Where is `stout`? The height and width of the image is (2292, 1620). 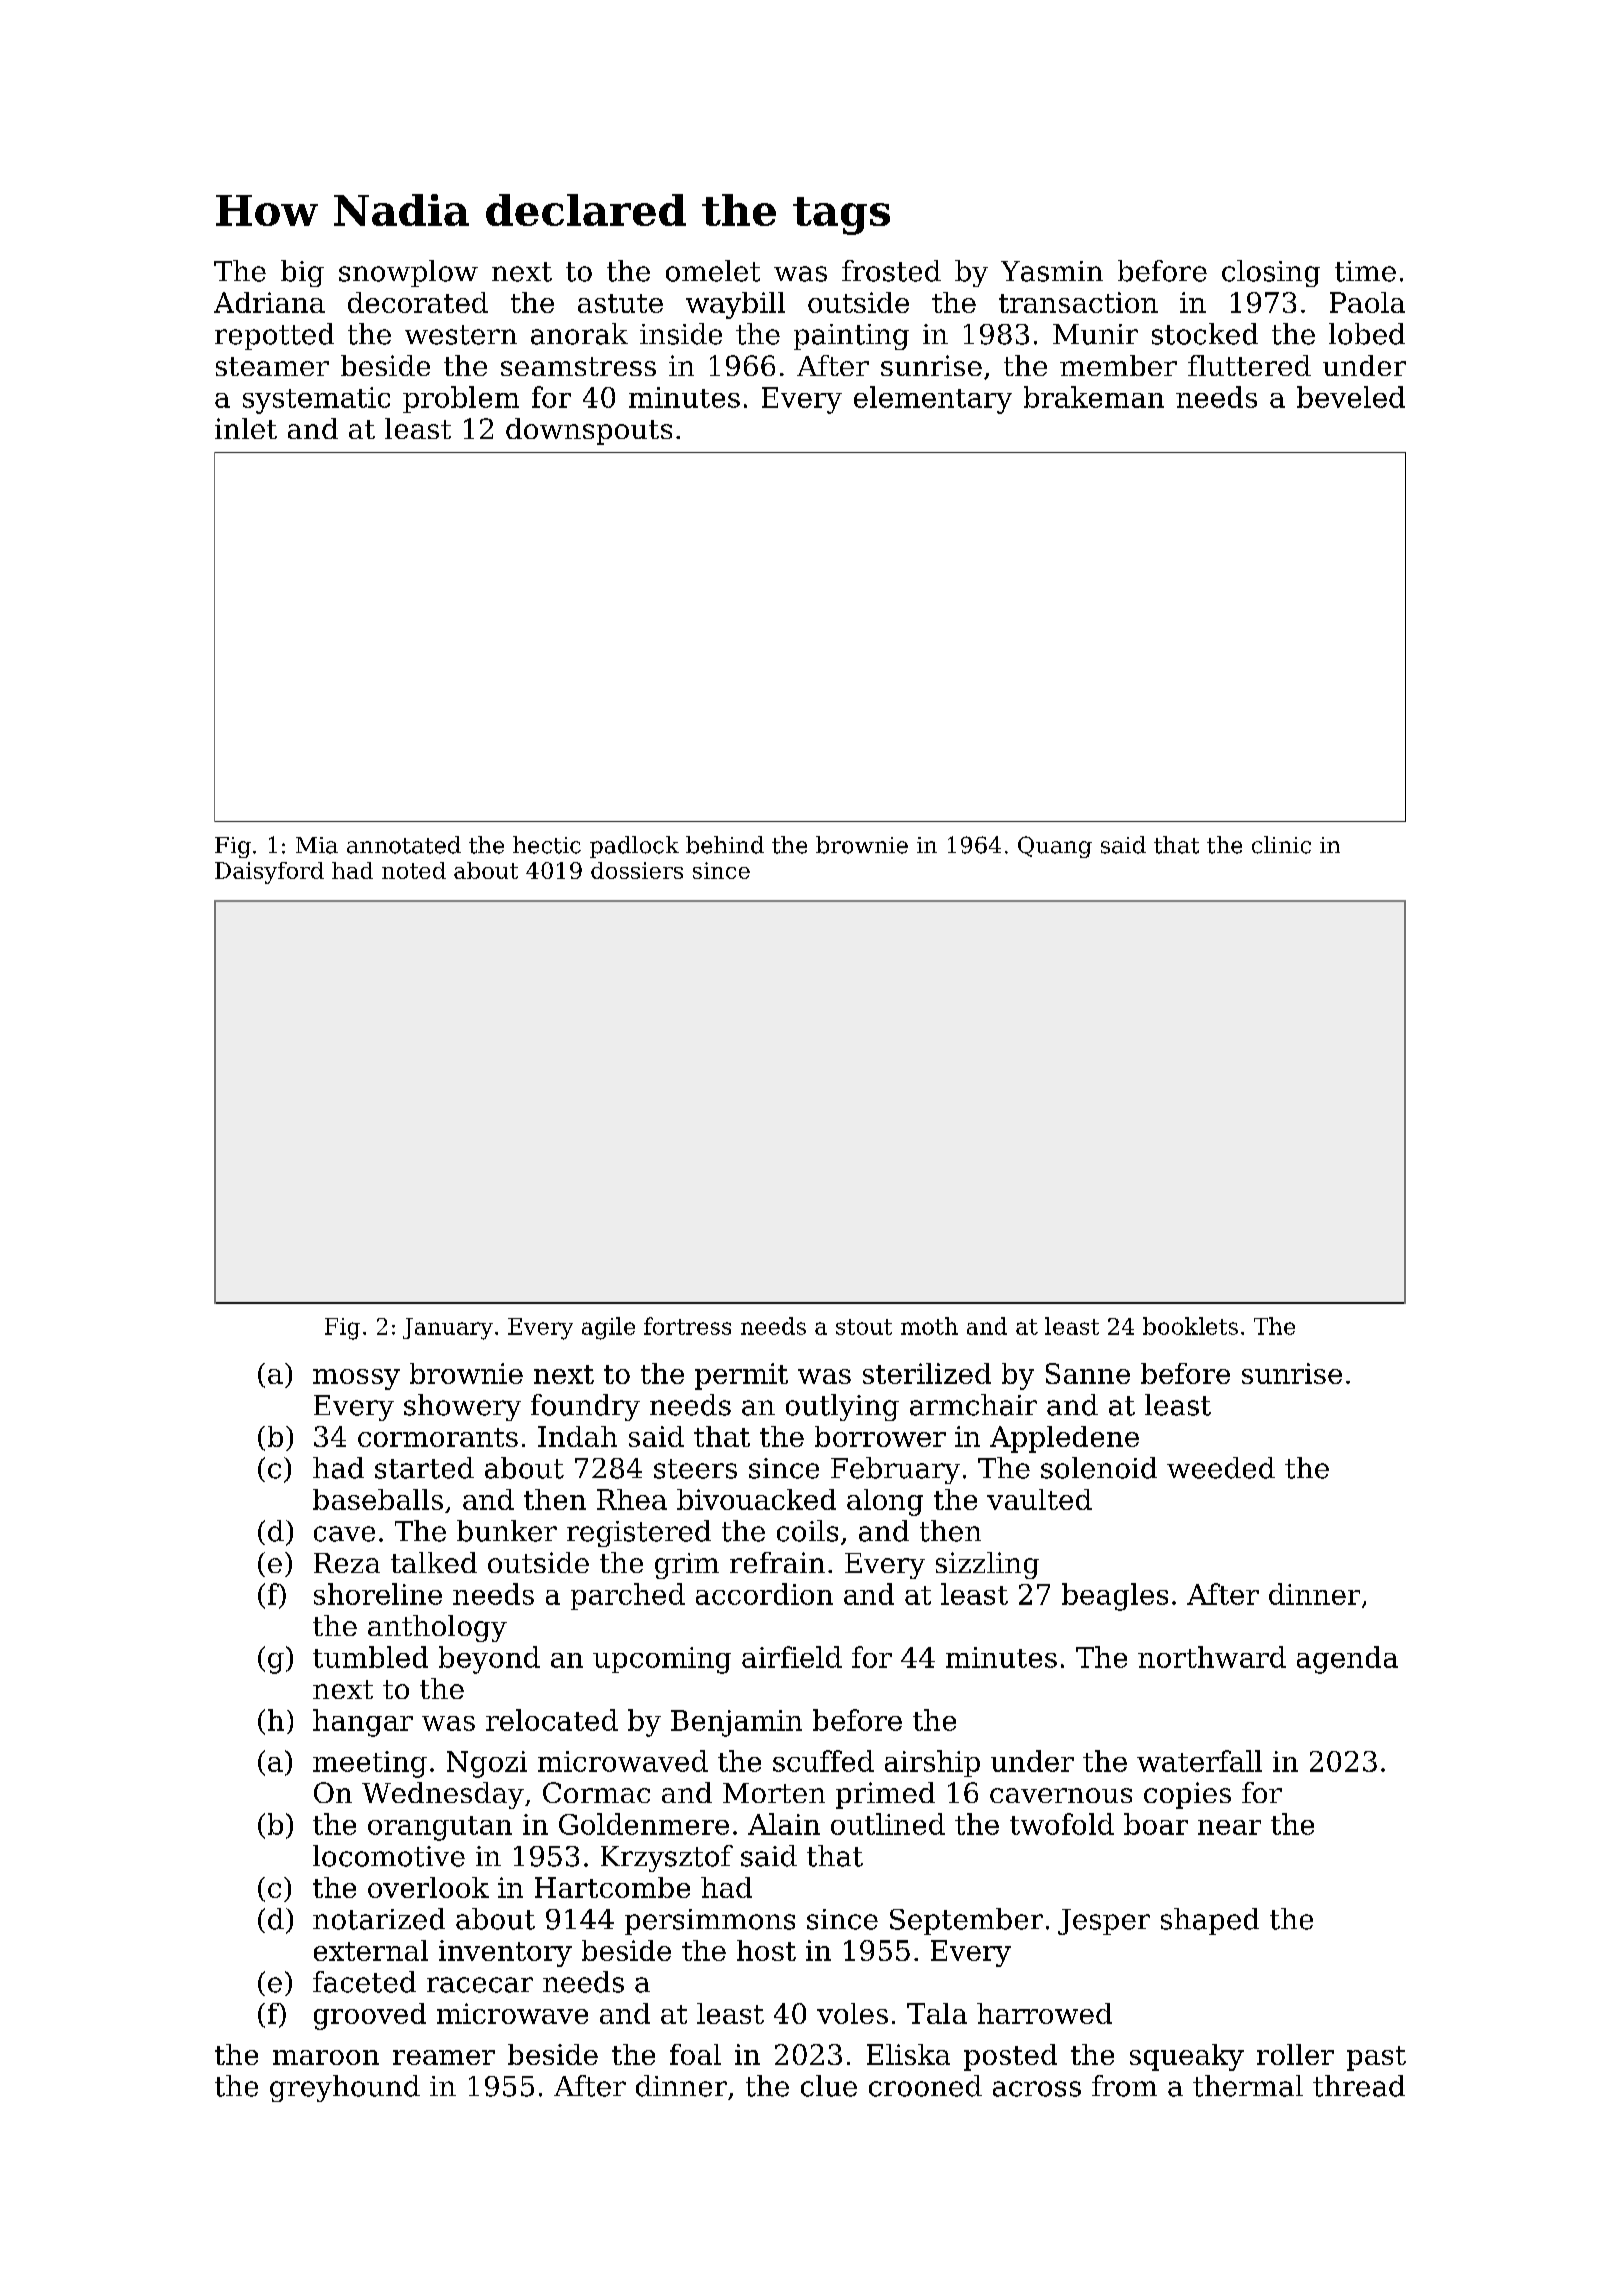
stout is located at coordinates (864, 1327).
